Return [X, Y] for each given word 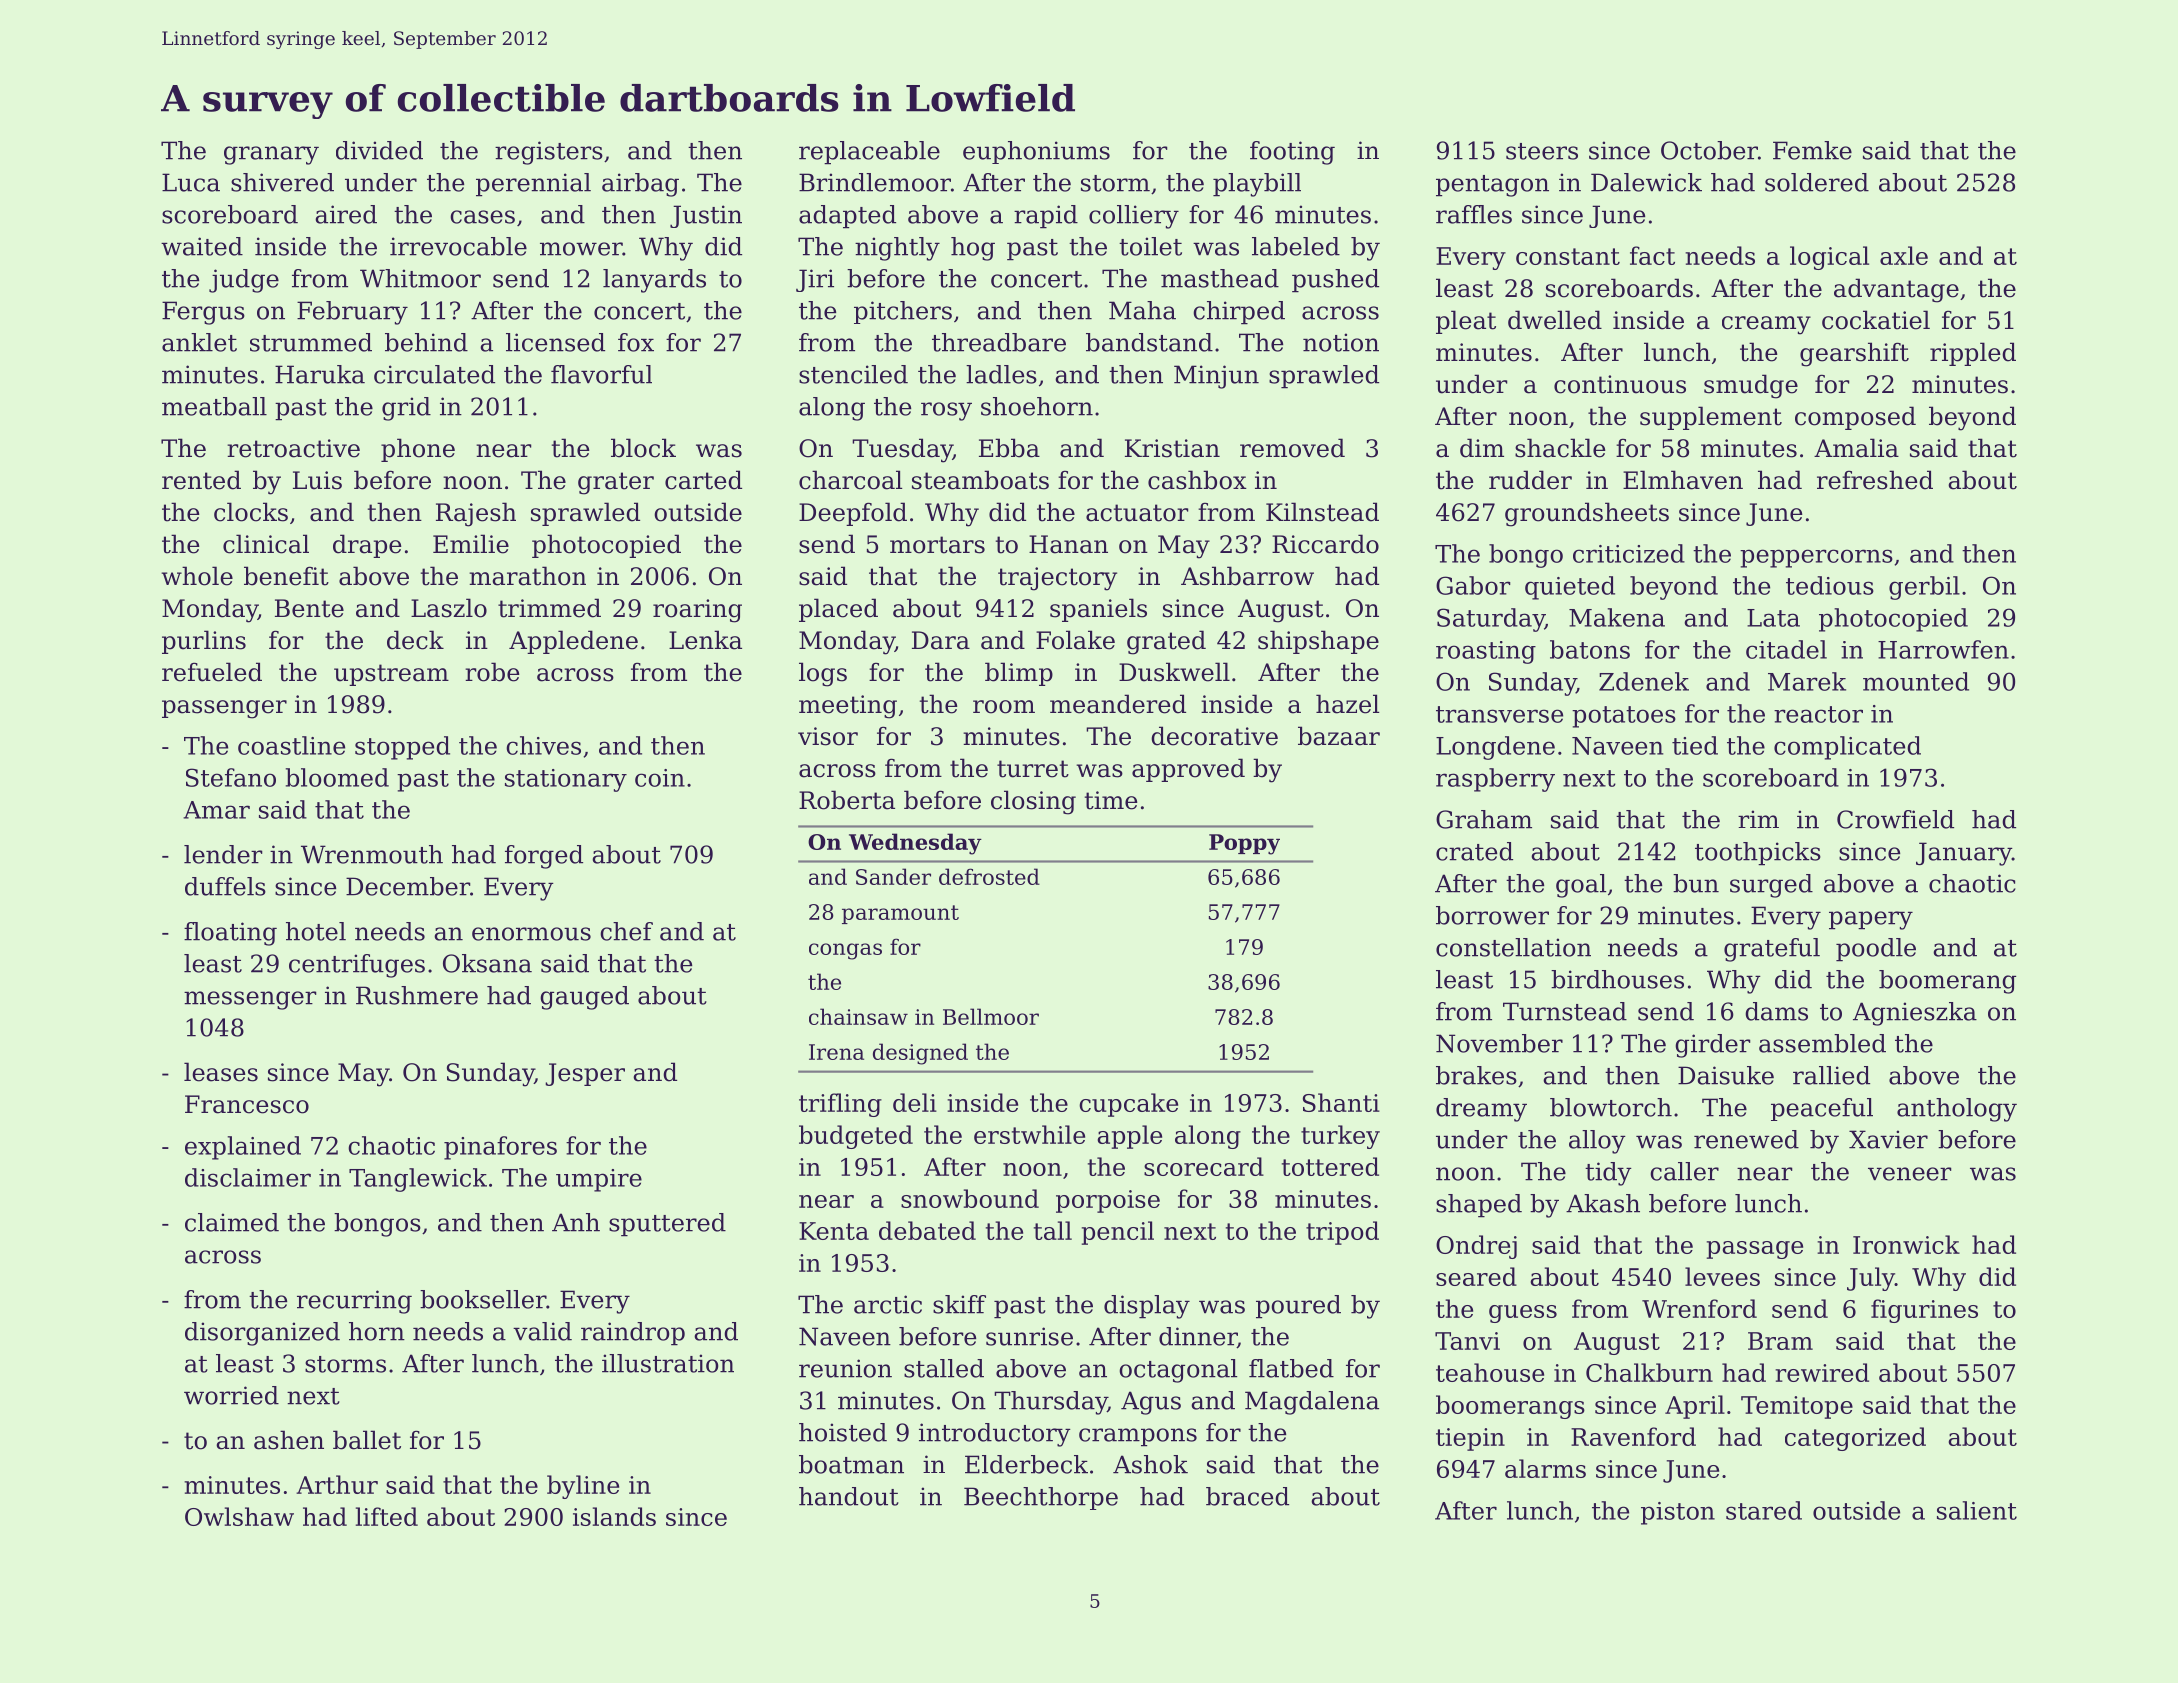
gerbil [1924, 588]
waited [202, 246]
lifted [387, 1516]
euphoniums [1036, 152]
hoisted [843, 1432]
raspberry [1495, 780]
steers [1542, 151]
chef [626, 931]
